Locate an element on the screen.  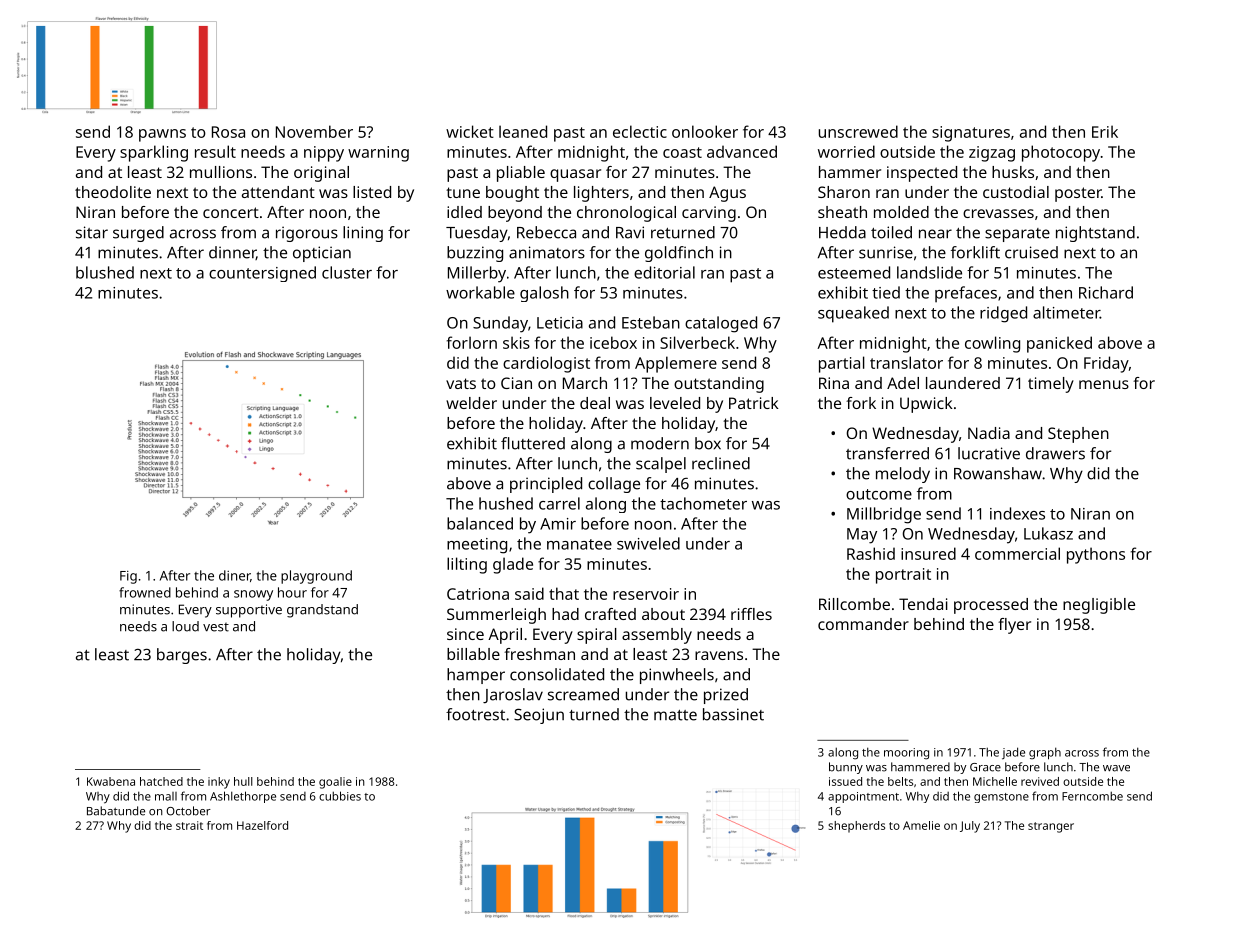
quasar is located at coordinates (575, 175).
